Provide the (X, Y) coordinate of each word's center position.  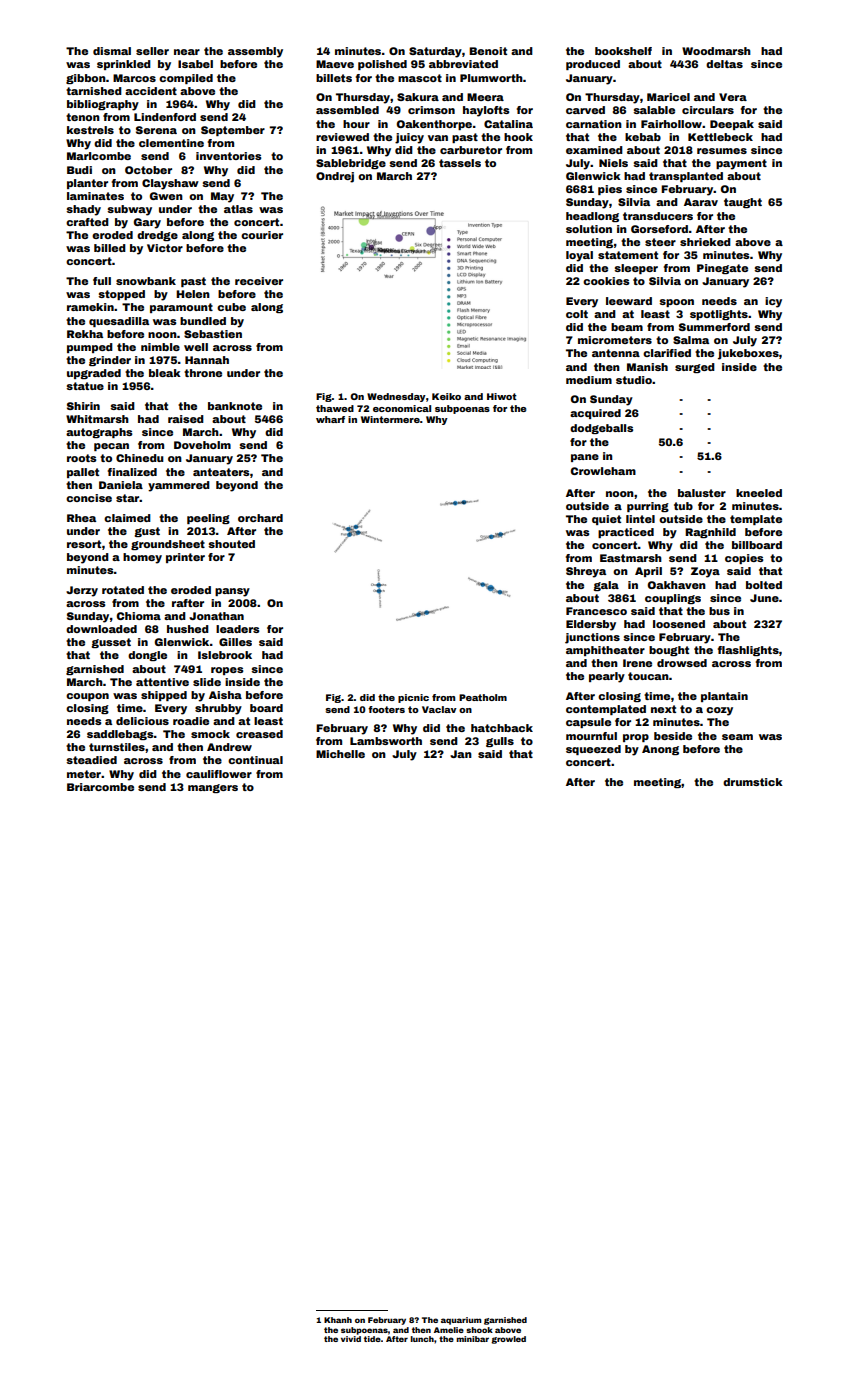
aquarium (461, 1321)
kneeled (759, 493)
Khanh (338, 1320)
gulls (500, 742)
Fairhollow (671, 124)
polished (382, 65)
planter (87, 184)
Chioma (139, 616)
